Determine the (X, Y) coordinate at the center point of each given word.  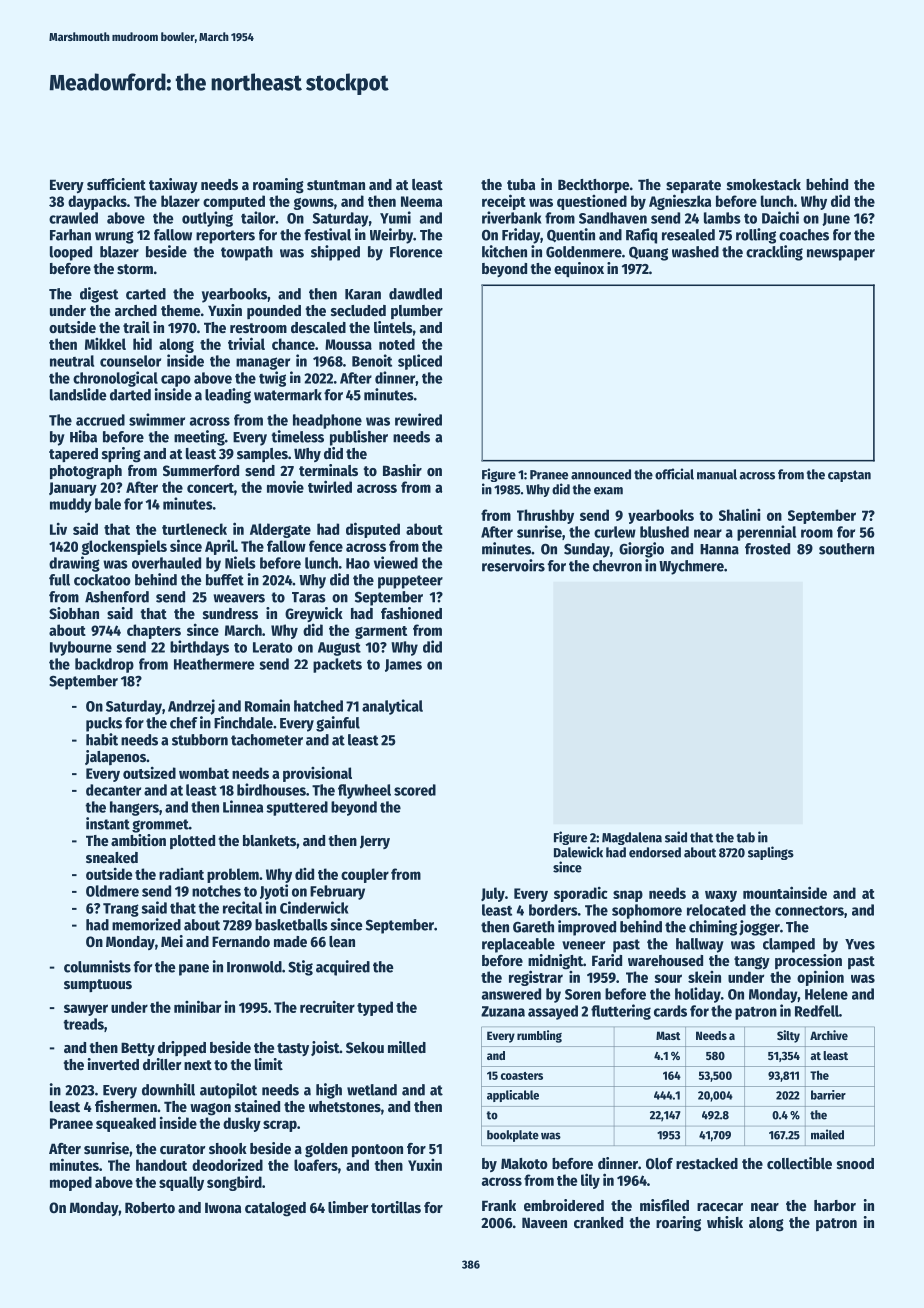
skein (704, 977)
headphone (327, 421)
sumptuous (98, 985)
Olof (659, 1163)
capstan (849, 476)
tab (746, 837)
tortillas (396, 1207)
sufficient (116, 184)
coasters (522, 1076)
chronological (115, 379)
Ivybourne (81, 648)
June (836, 219)
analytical (392, 707)
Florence (416, 252)
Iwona (223, 1207)
